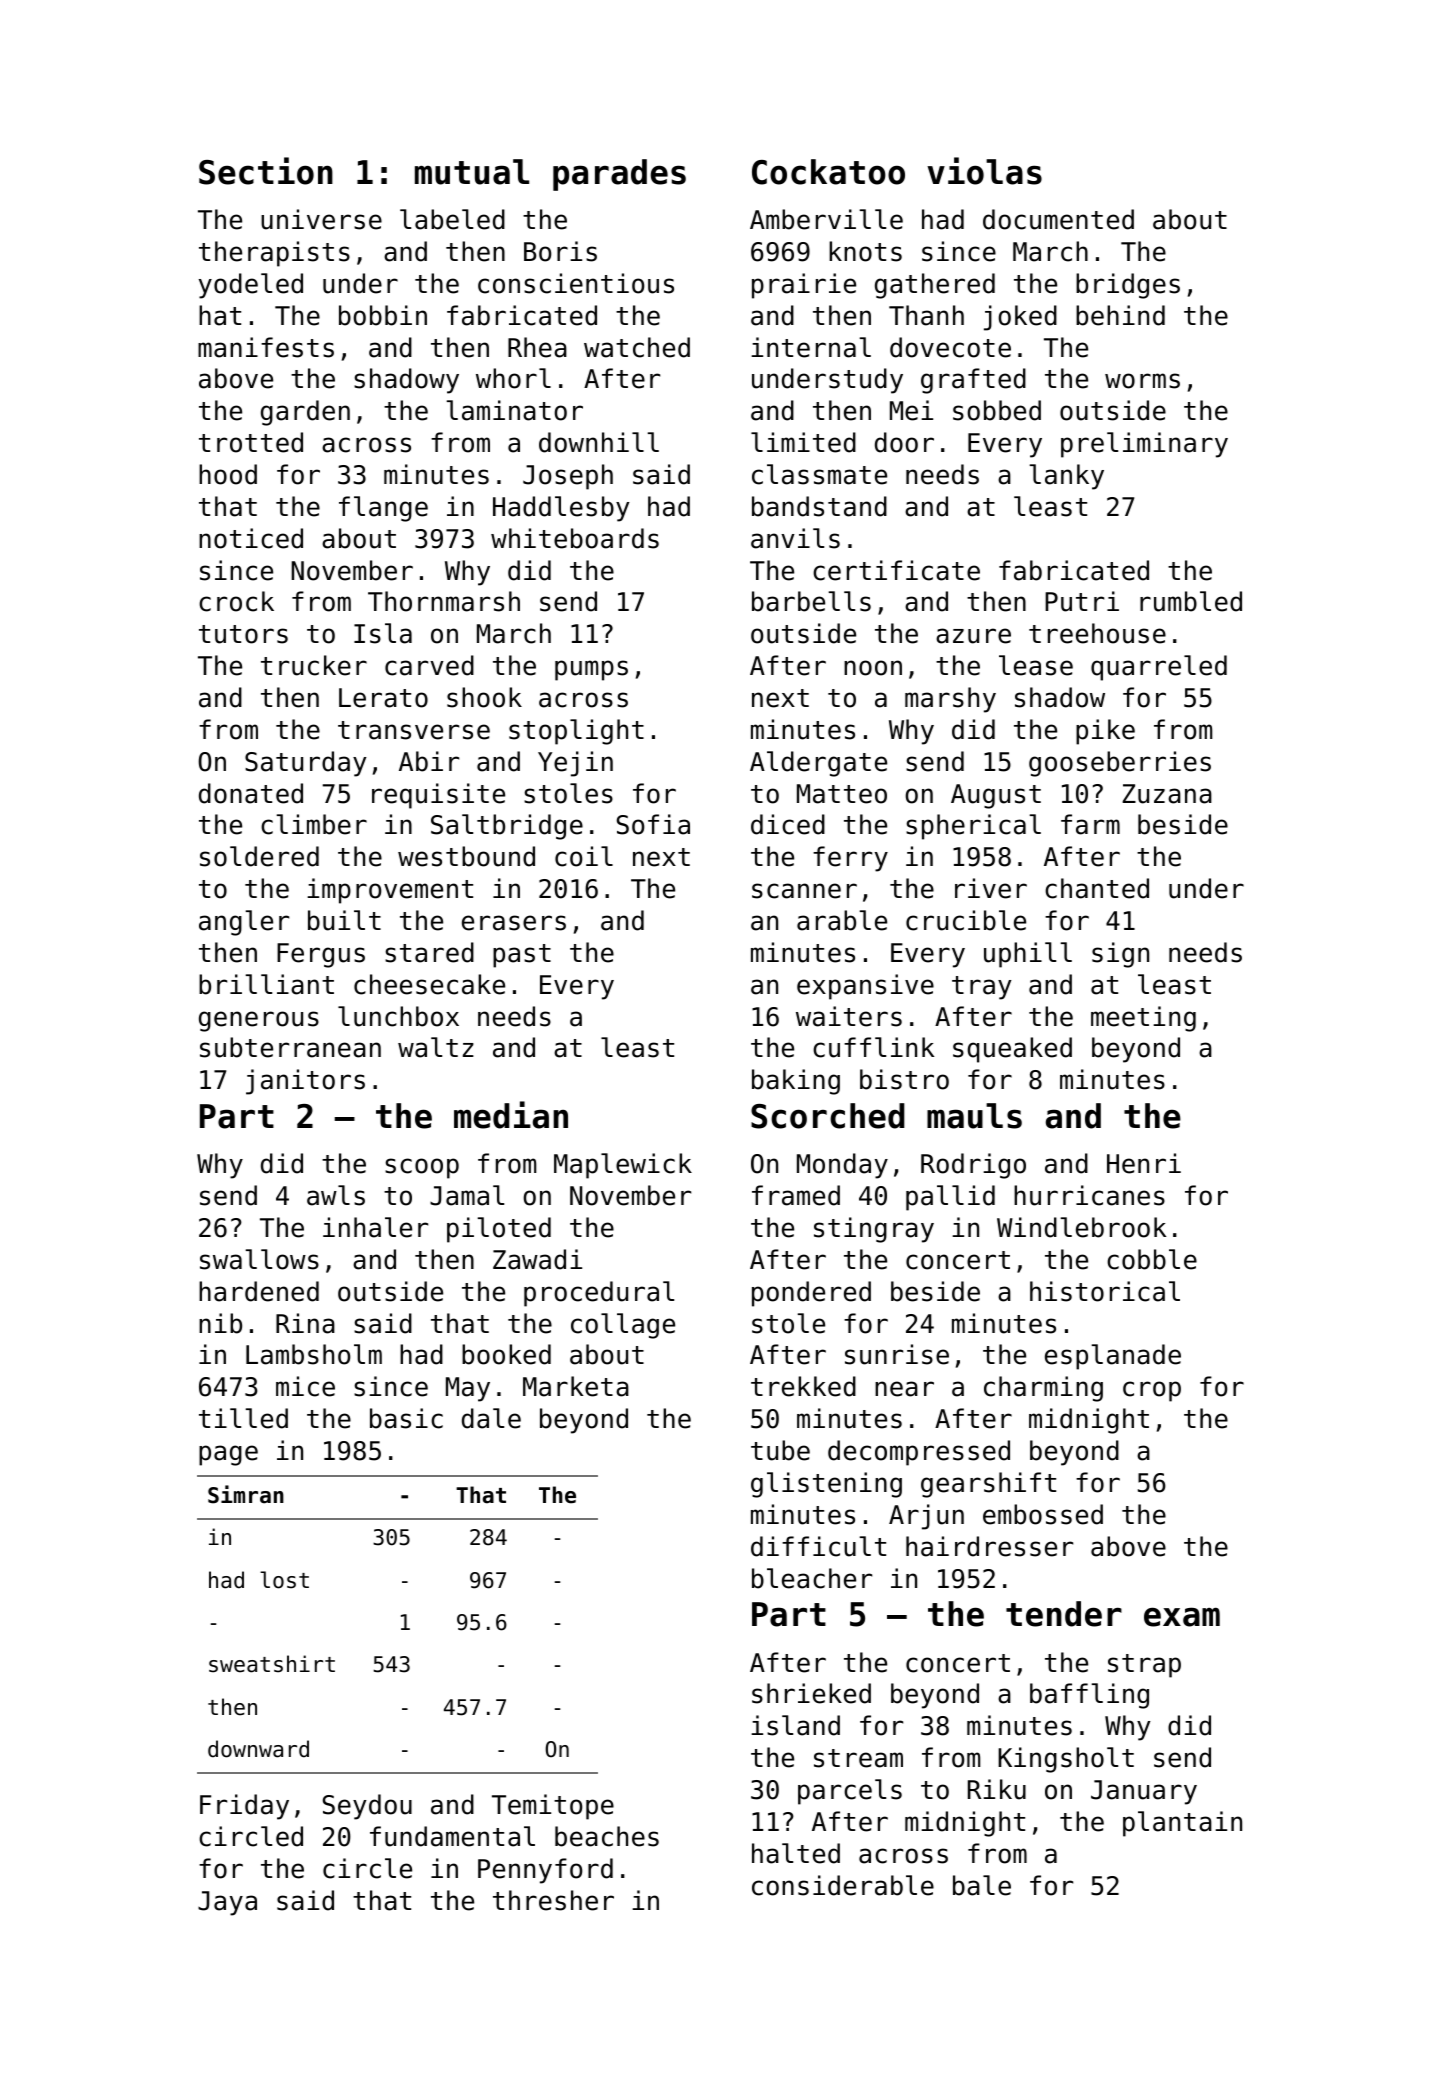  What do you see at coordinates (244, 1807) in the screenshot?
I see `Friday` at bounding box center [244, 1807].
